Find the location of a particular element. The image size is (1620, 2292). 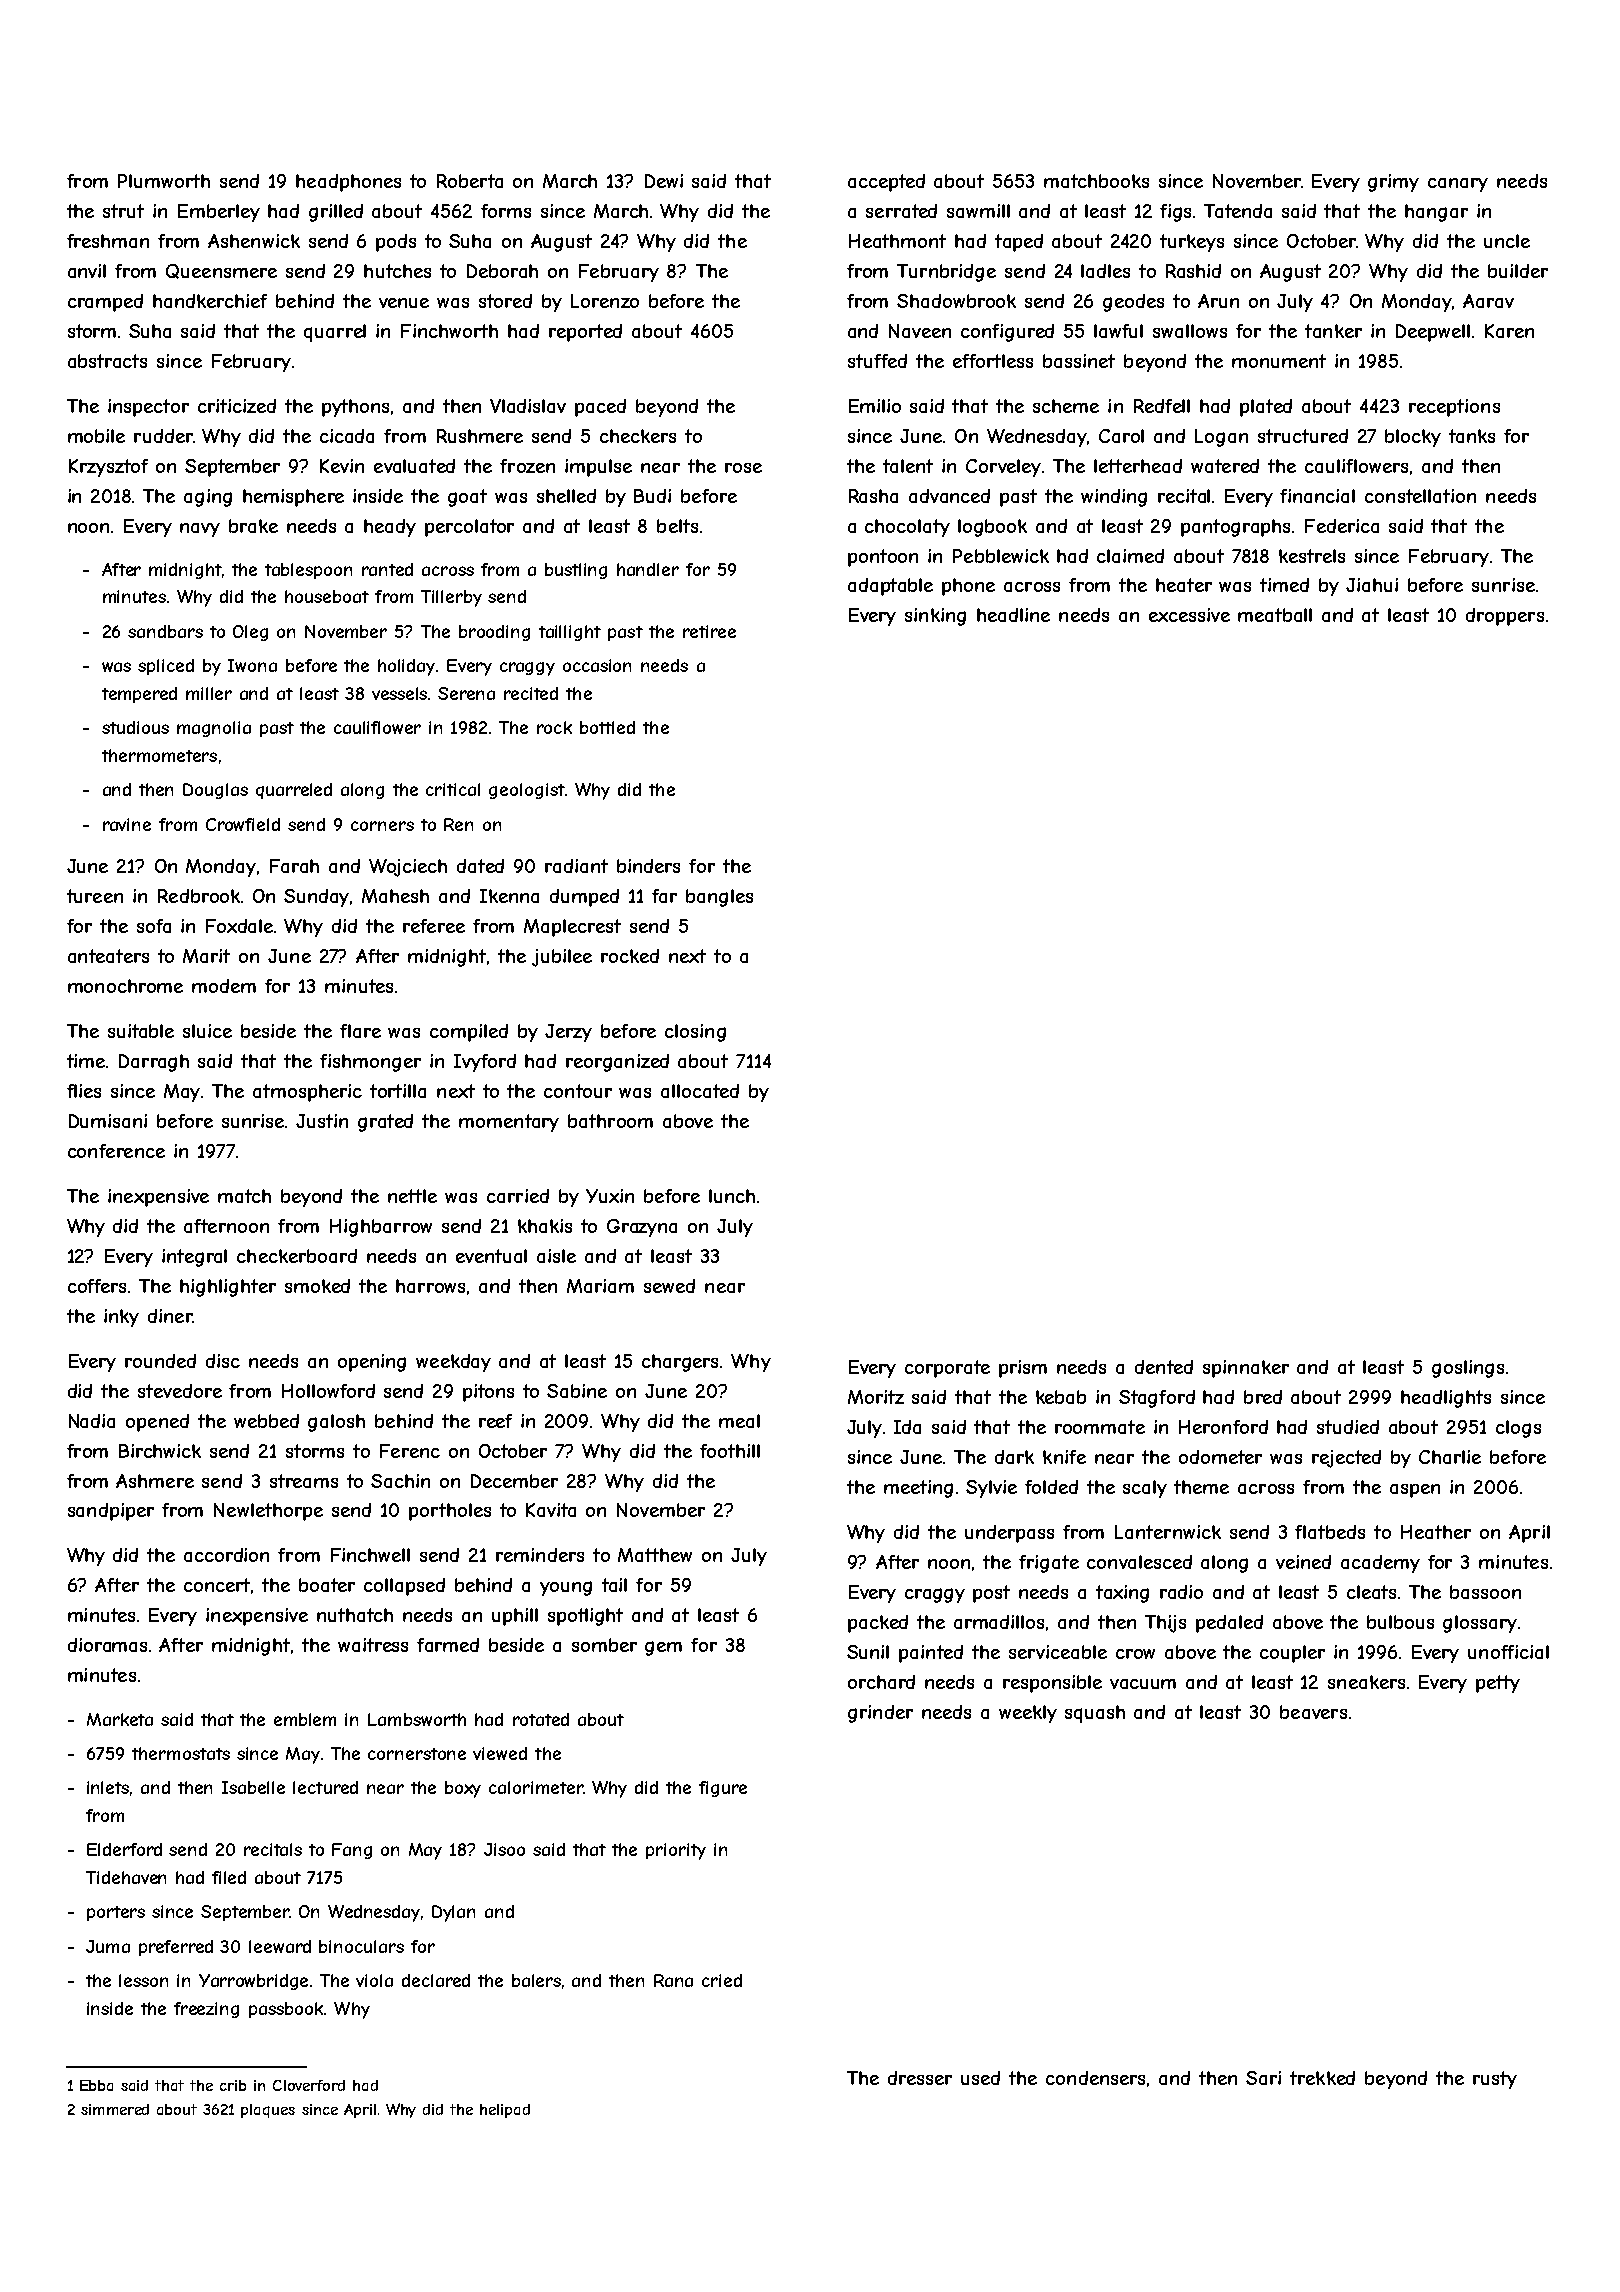

allocated is located at coordinates (700, 1091).
